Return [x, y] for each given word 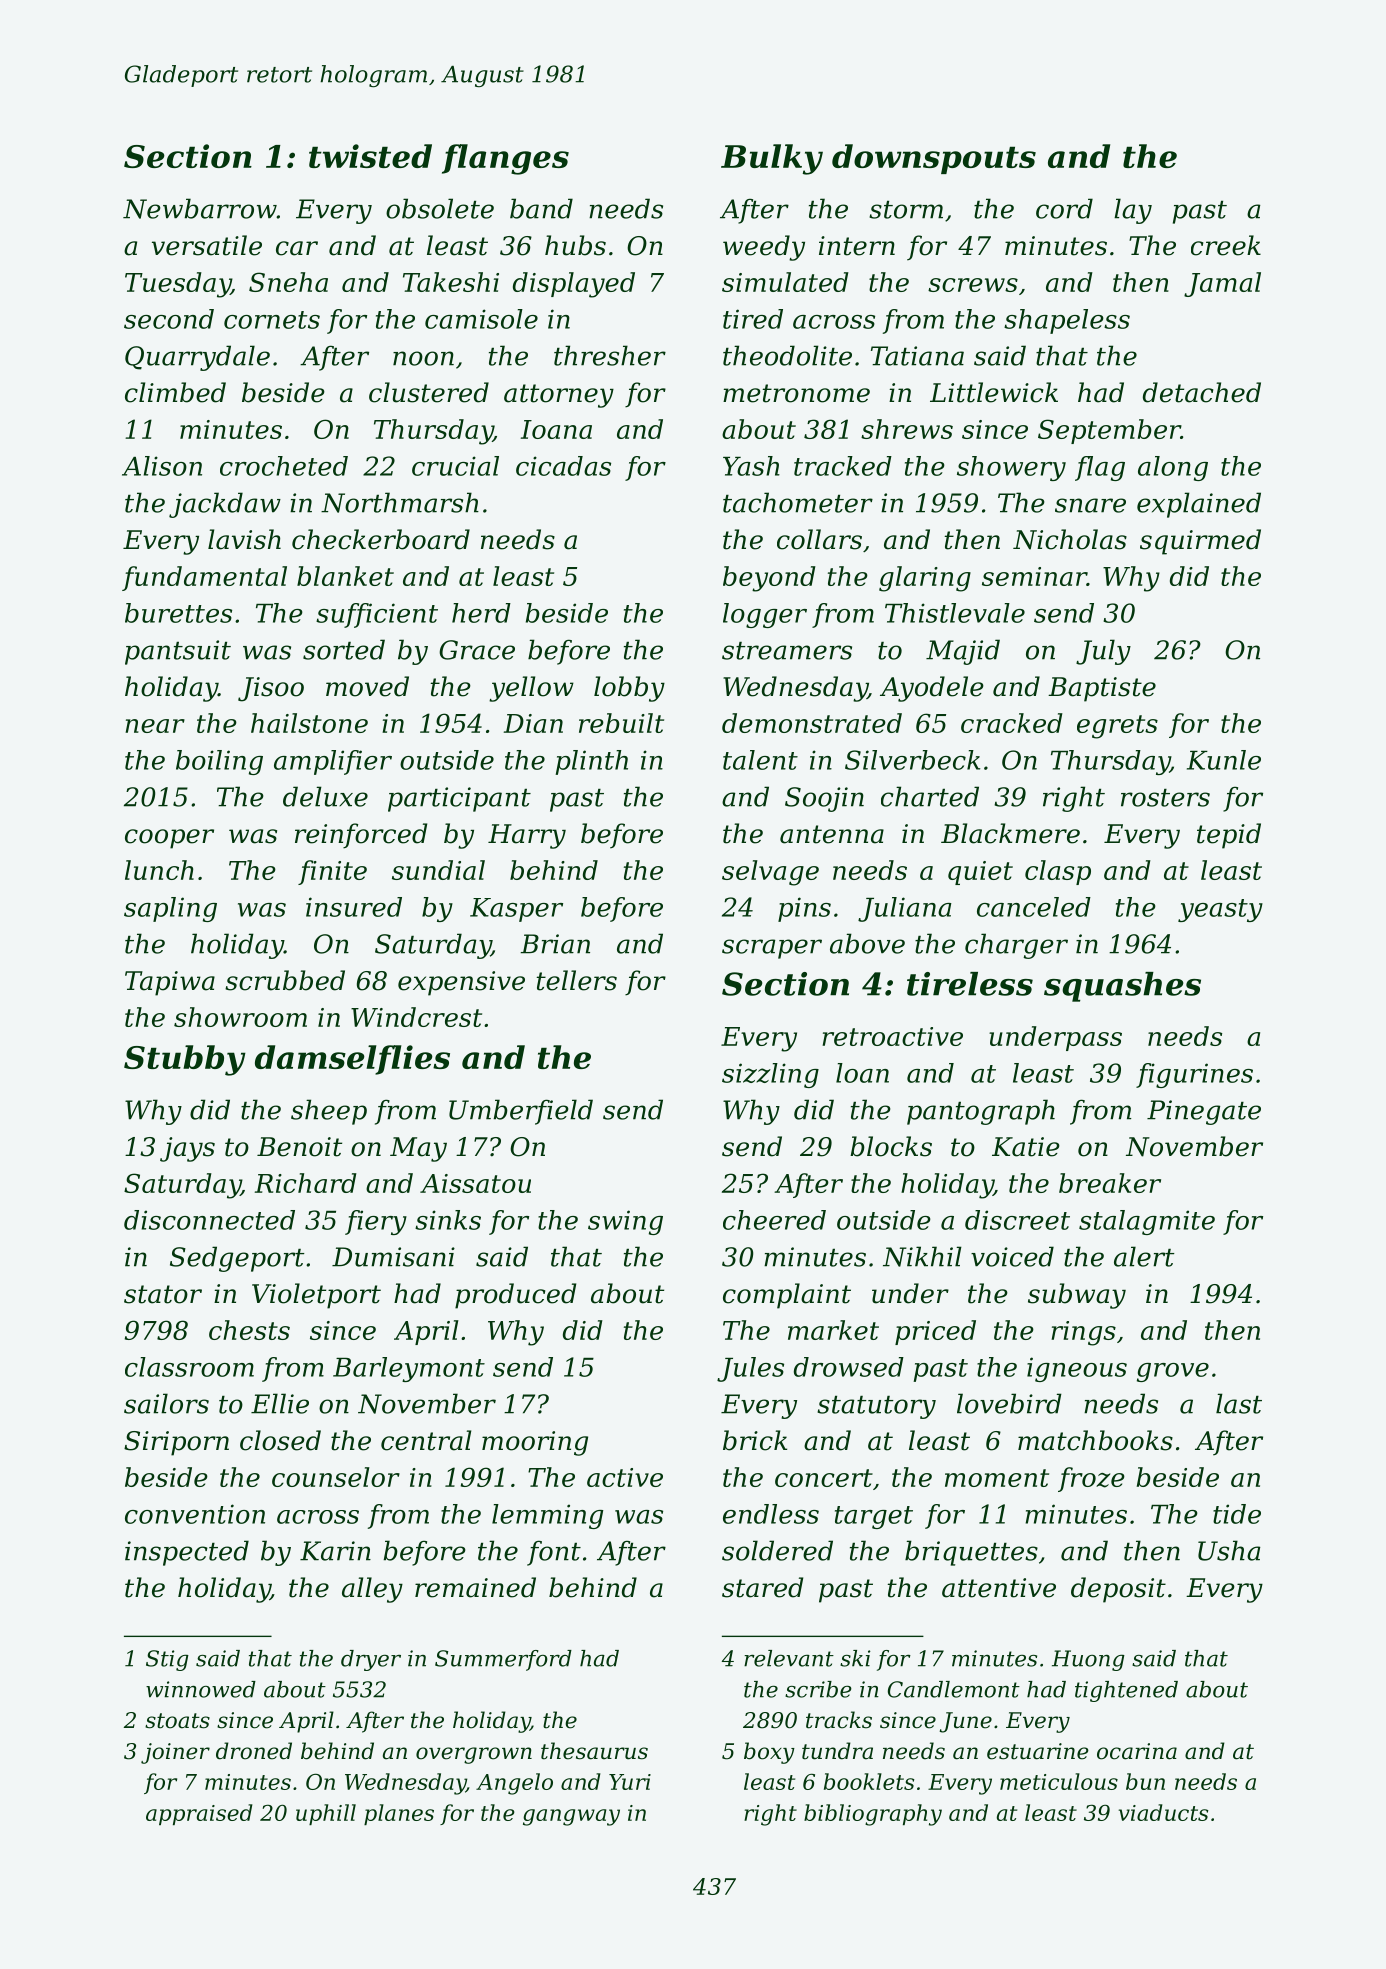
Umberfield [521, 1112]
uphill [326, 1814]
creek [1226, 245]
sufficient [377, 615]
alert [1144, 1256]
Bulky [772, 159]
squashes [1122, 987]
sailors [166, 1403]
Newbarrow [200, 208]
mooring [535, 1443]
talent [760, 760]
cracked [1012, 723]
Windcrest [416, 1017]
